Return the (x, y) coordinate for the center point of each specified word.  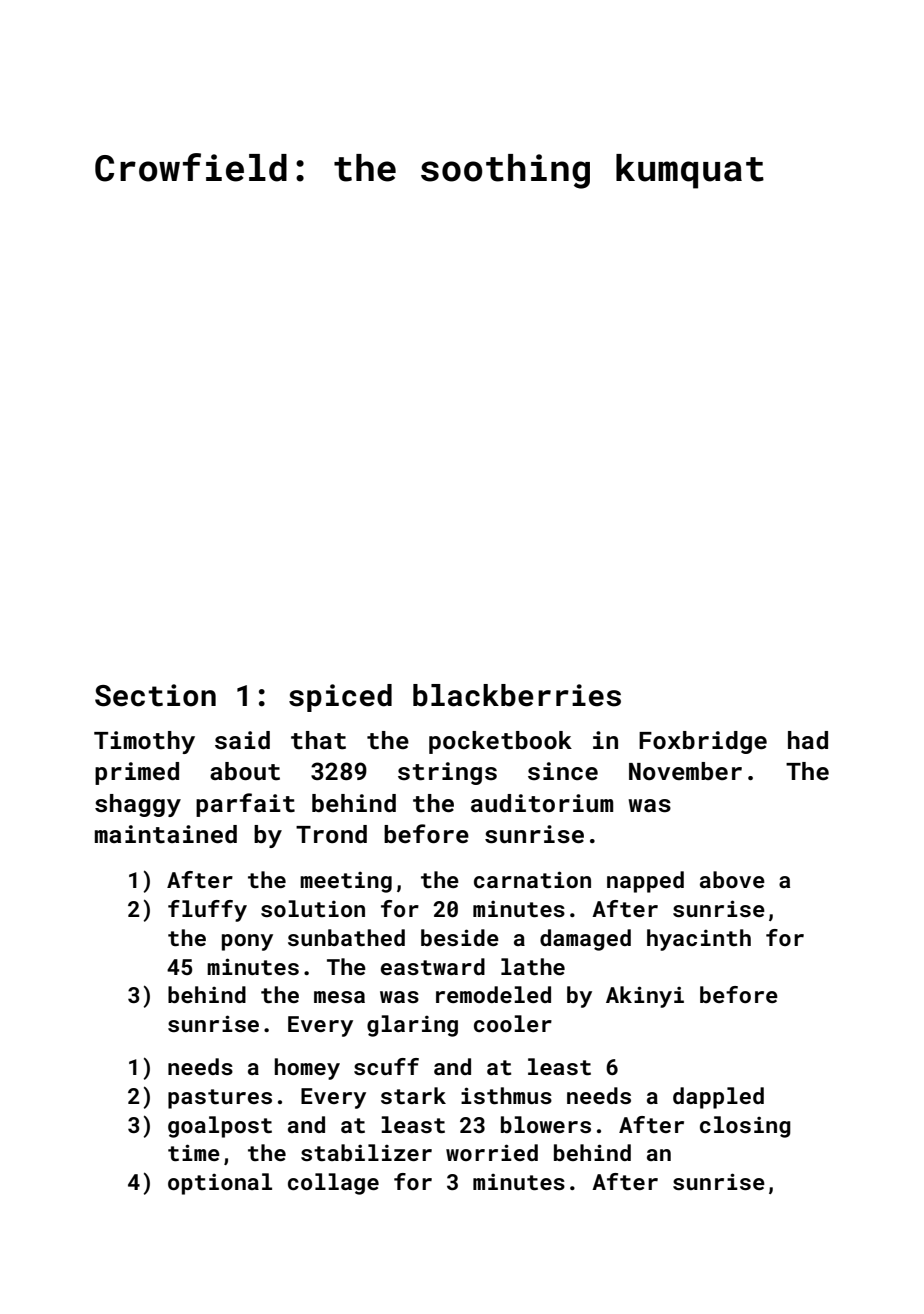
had (808, 740)
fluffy (207, 911)
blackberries (517, 695)
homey (307, 1069)
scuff (386, 1066)
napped (645, 882)
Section (155, 695)
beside (460, 937)
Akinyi (645, 997)
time (194, 1152)
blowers (546, 1124)
